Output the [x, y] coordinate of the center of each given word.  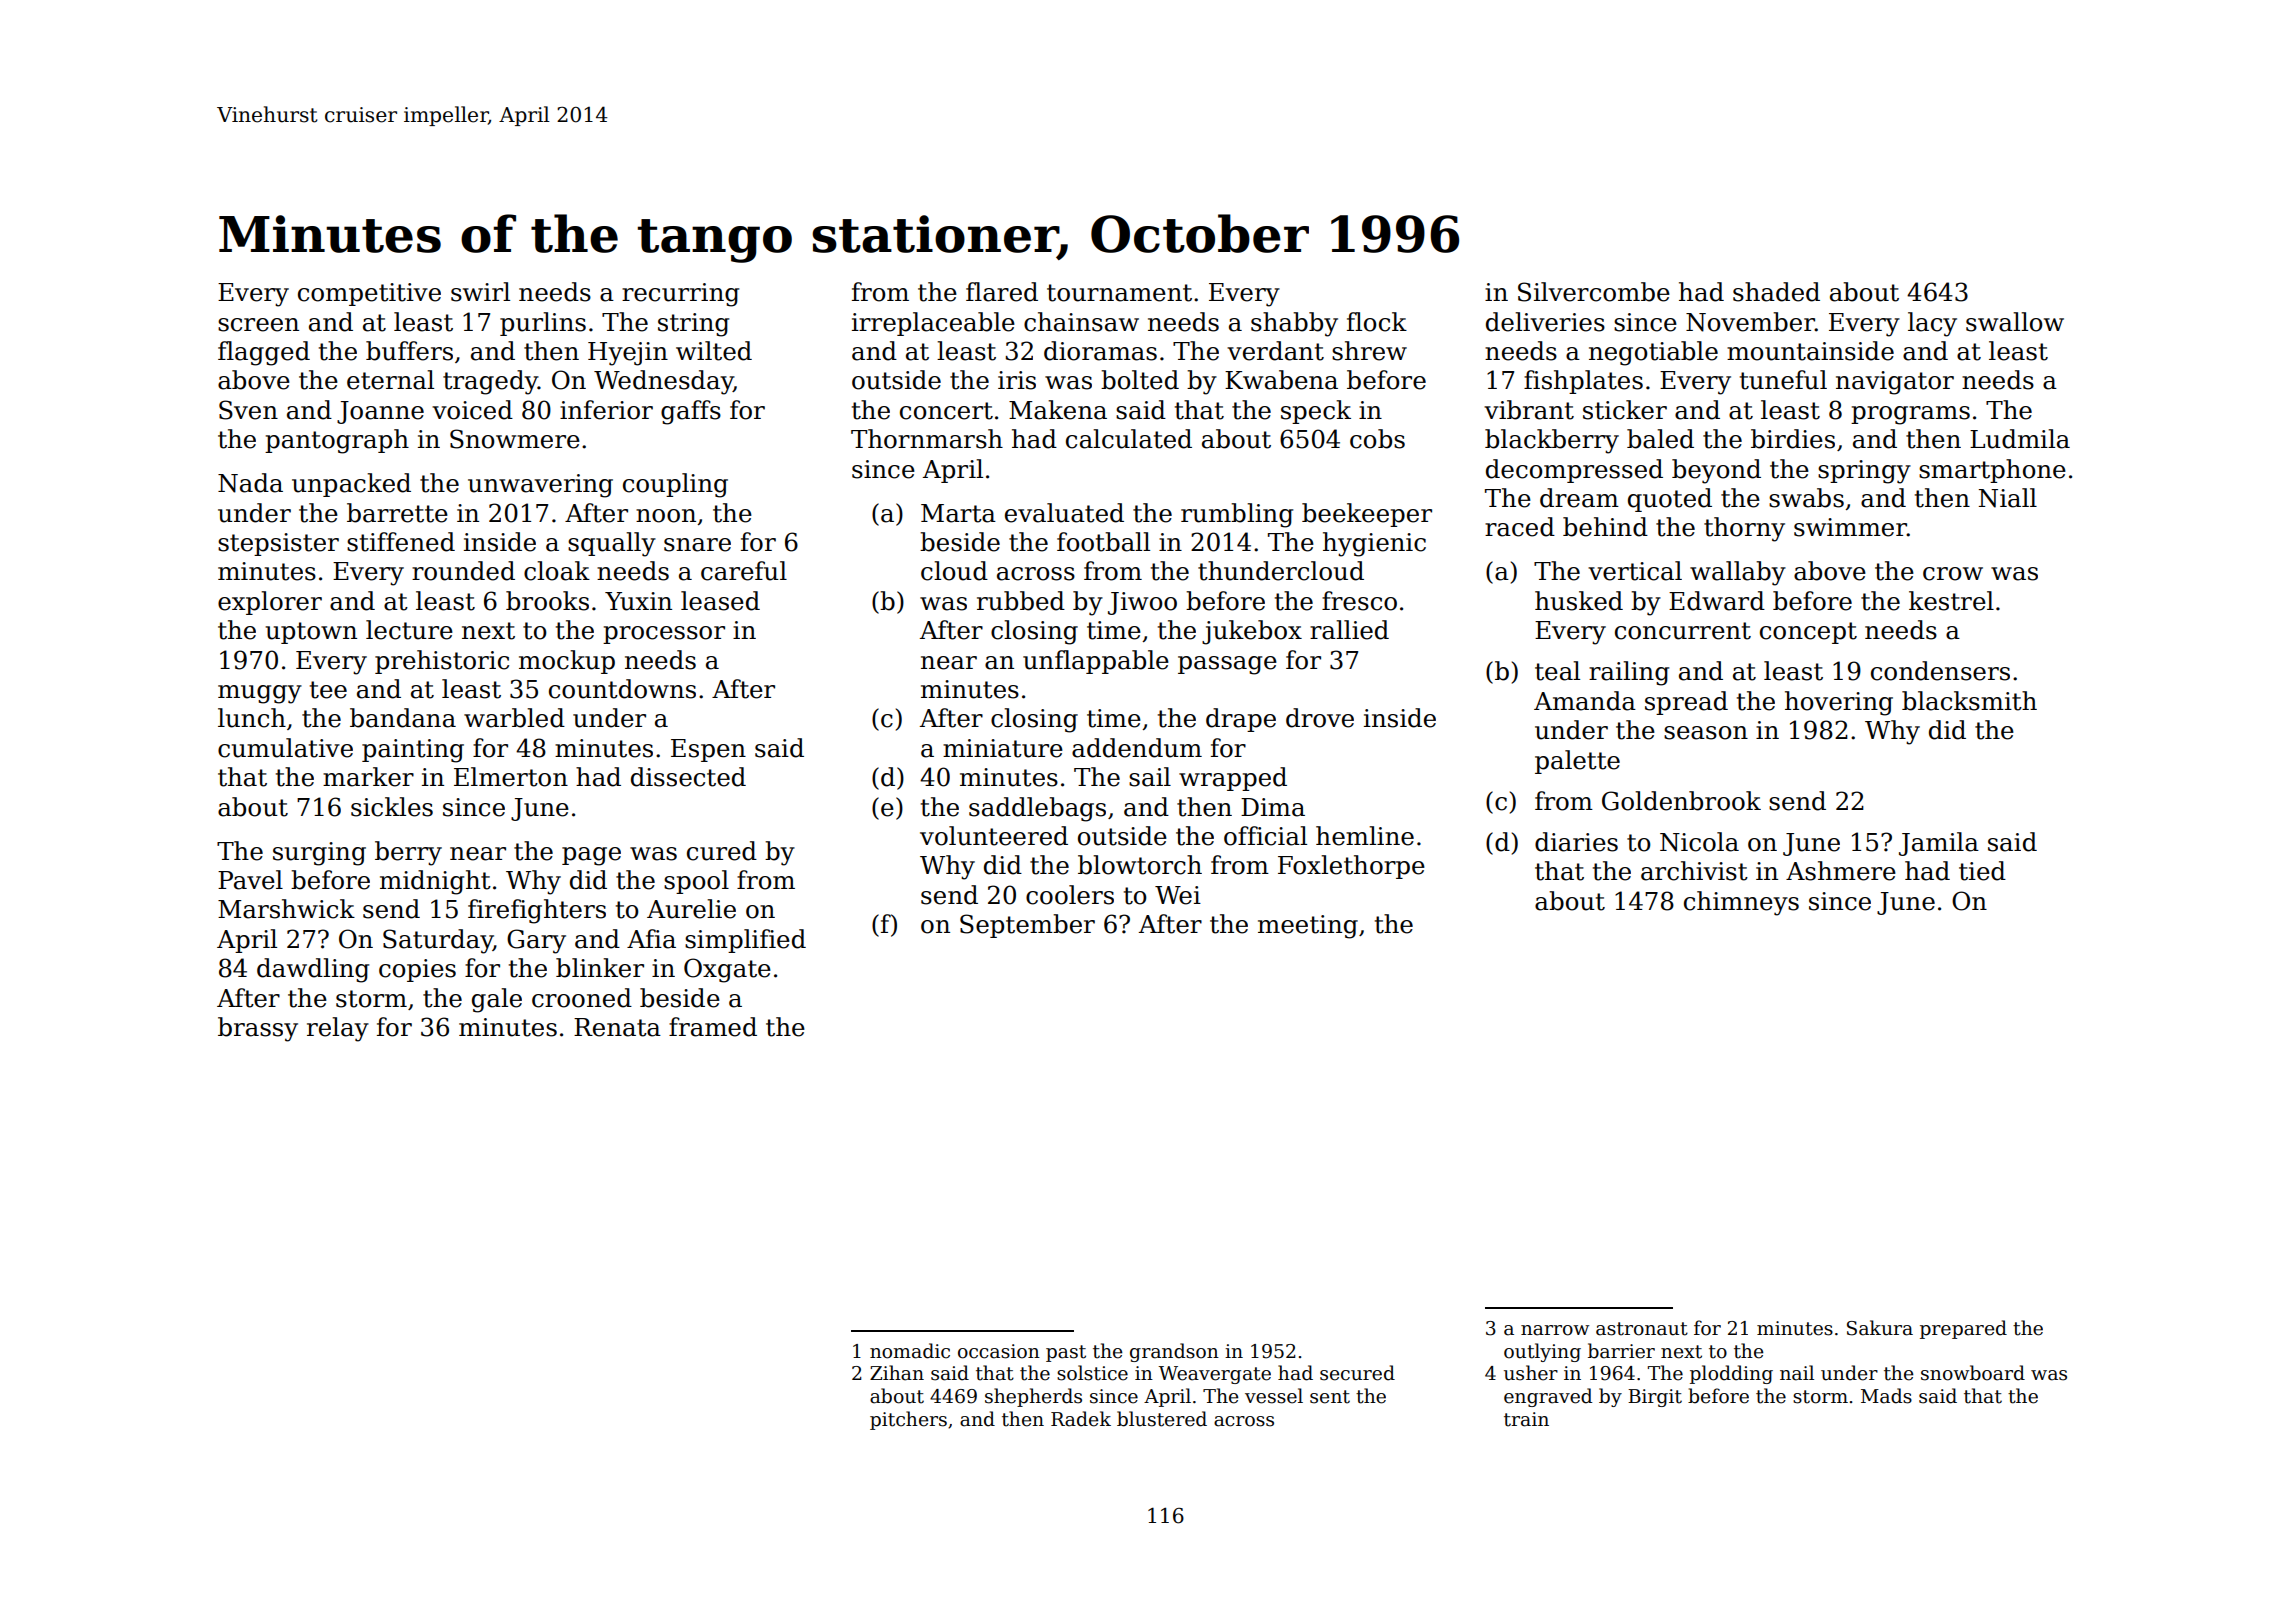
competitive [369, 294]
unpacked [351, 485]
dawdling [313, 970]
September [1027, 926]
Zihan [897, 1373]
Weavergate [1214, 1375]
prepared [1963, 1329]
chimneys [1741, 903]
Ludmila [2020, 439]
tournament [1119, 293]
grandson [1174, 1352]
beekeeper [1367, 515]
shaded [1776, 292]
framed [713, 1027]
